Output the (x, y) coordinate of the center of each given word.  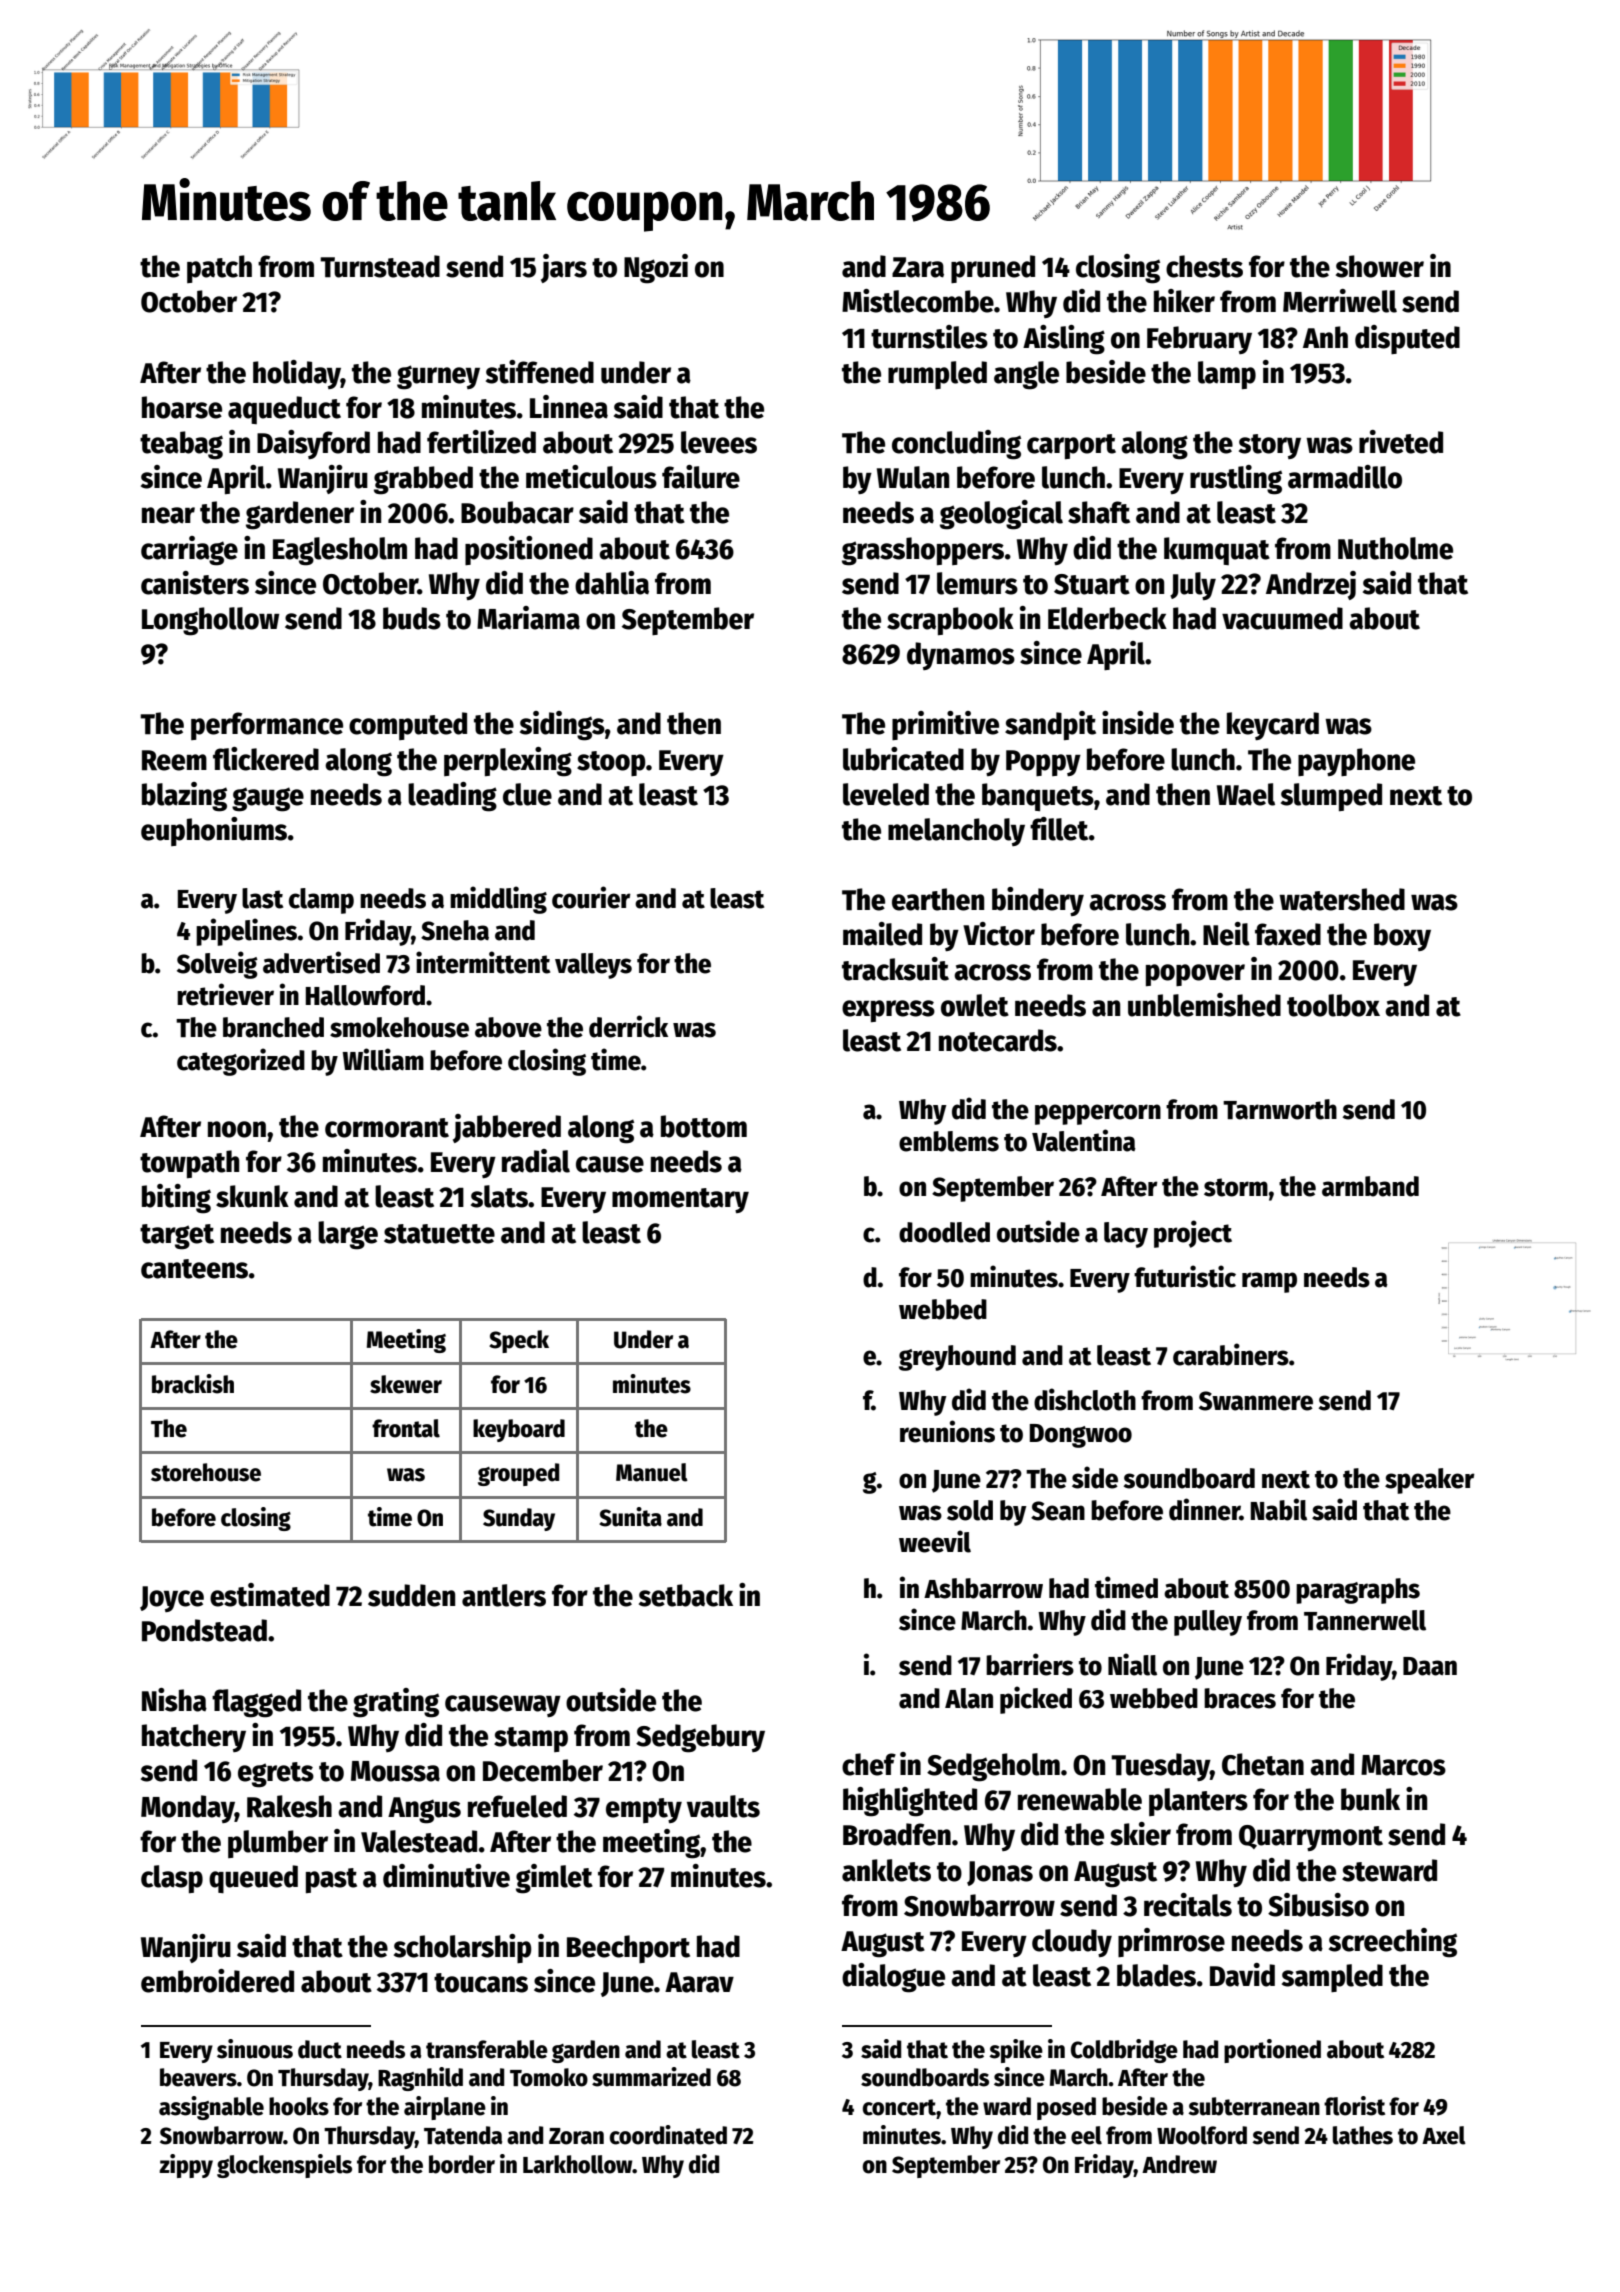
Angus (424, 1810)
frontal (406, 1428)
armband (1370, 1186)
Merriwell (1340, 301)
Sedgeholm (993, 1767)
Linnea (569, 407)
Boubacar (517, 512)
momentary (680, 1200)
